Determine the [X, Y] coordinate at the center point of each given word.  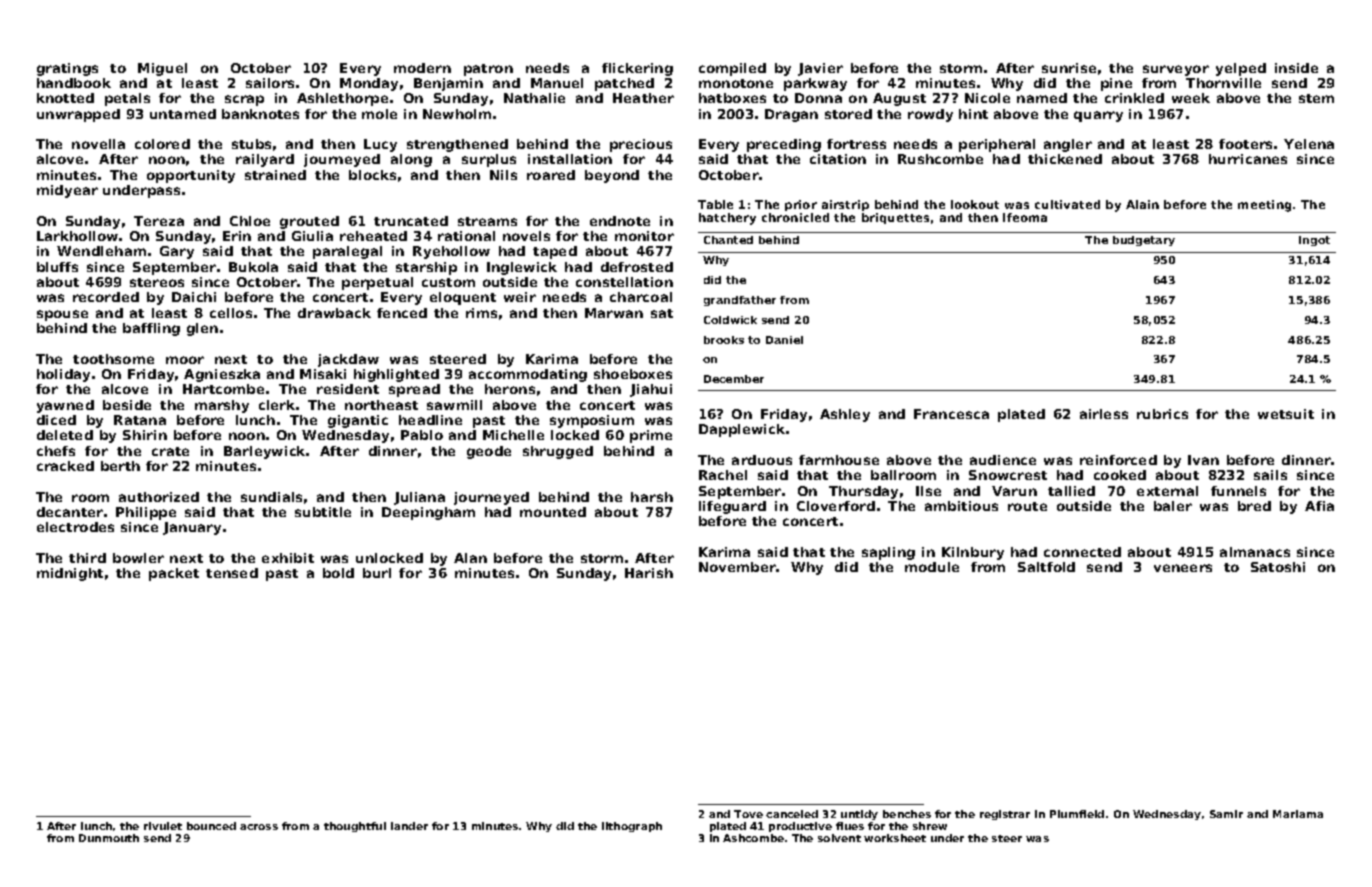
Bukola [253, 267]
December [734, 379]
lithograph [632, 827]
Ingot [1314, 241]
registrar [1005, 815]
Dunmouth [109, 838]
